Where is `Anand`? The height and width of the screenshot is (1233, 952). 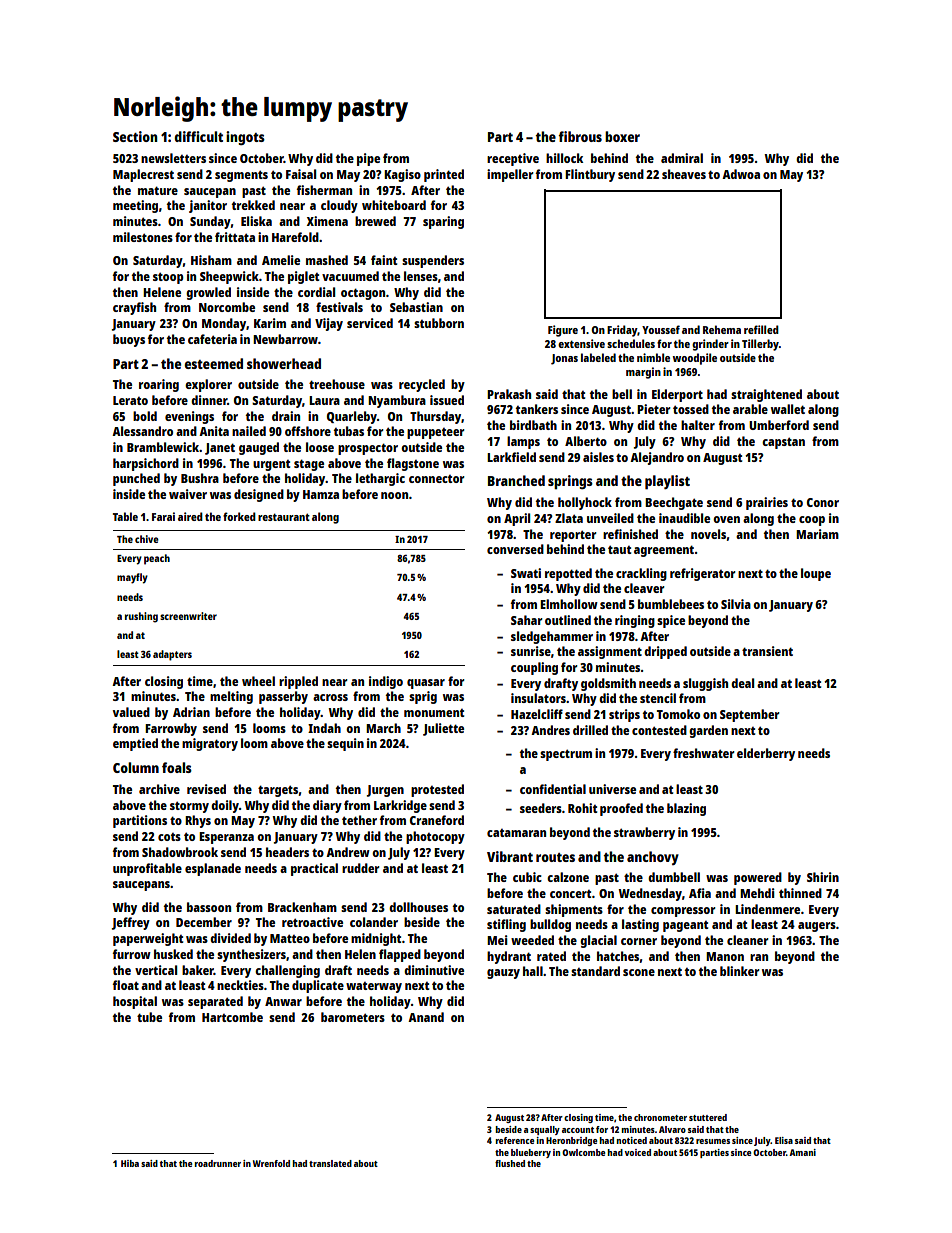
Anand is located at coordinates (426, 1017).
